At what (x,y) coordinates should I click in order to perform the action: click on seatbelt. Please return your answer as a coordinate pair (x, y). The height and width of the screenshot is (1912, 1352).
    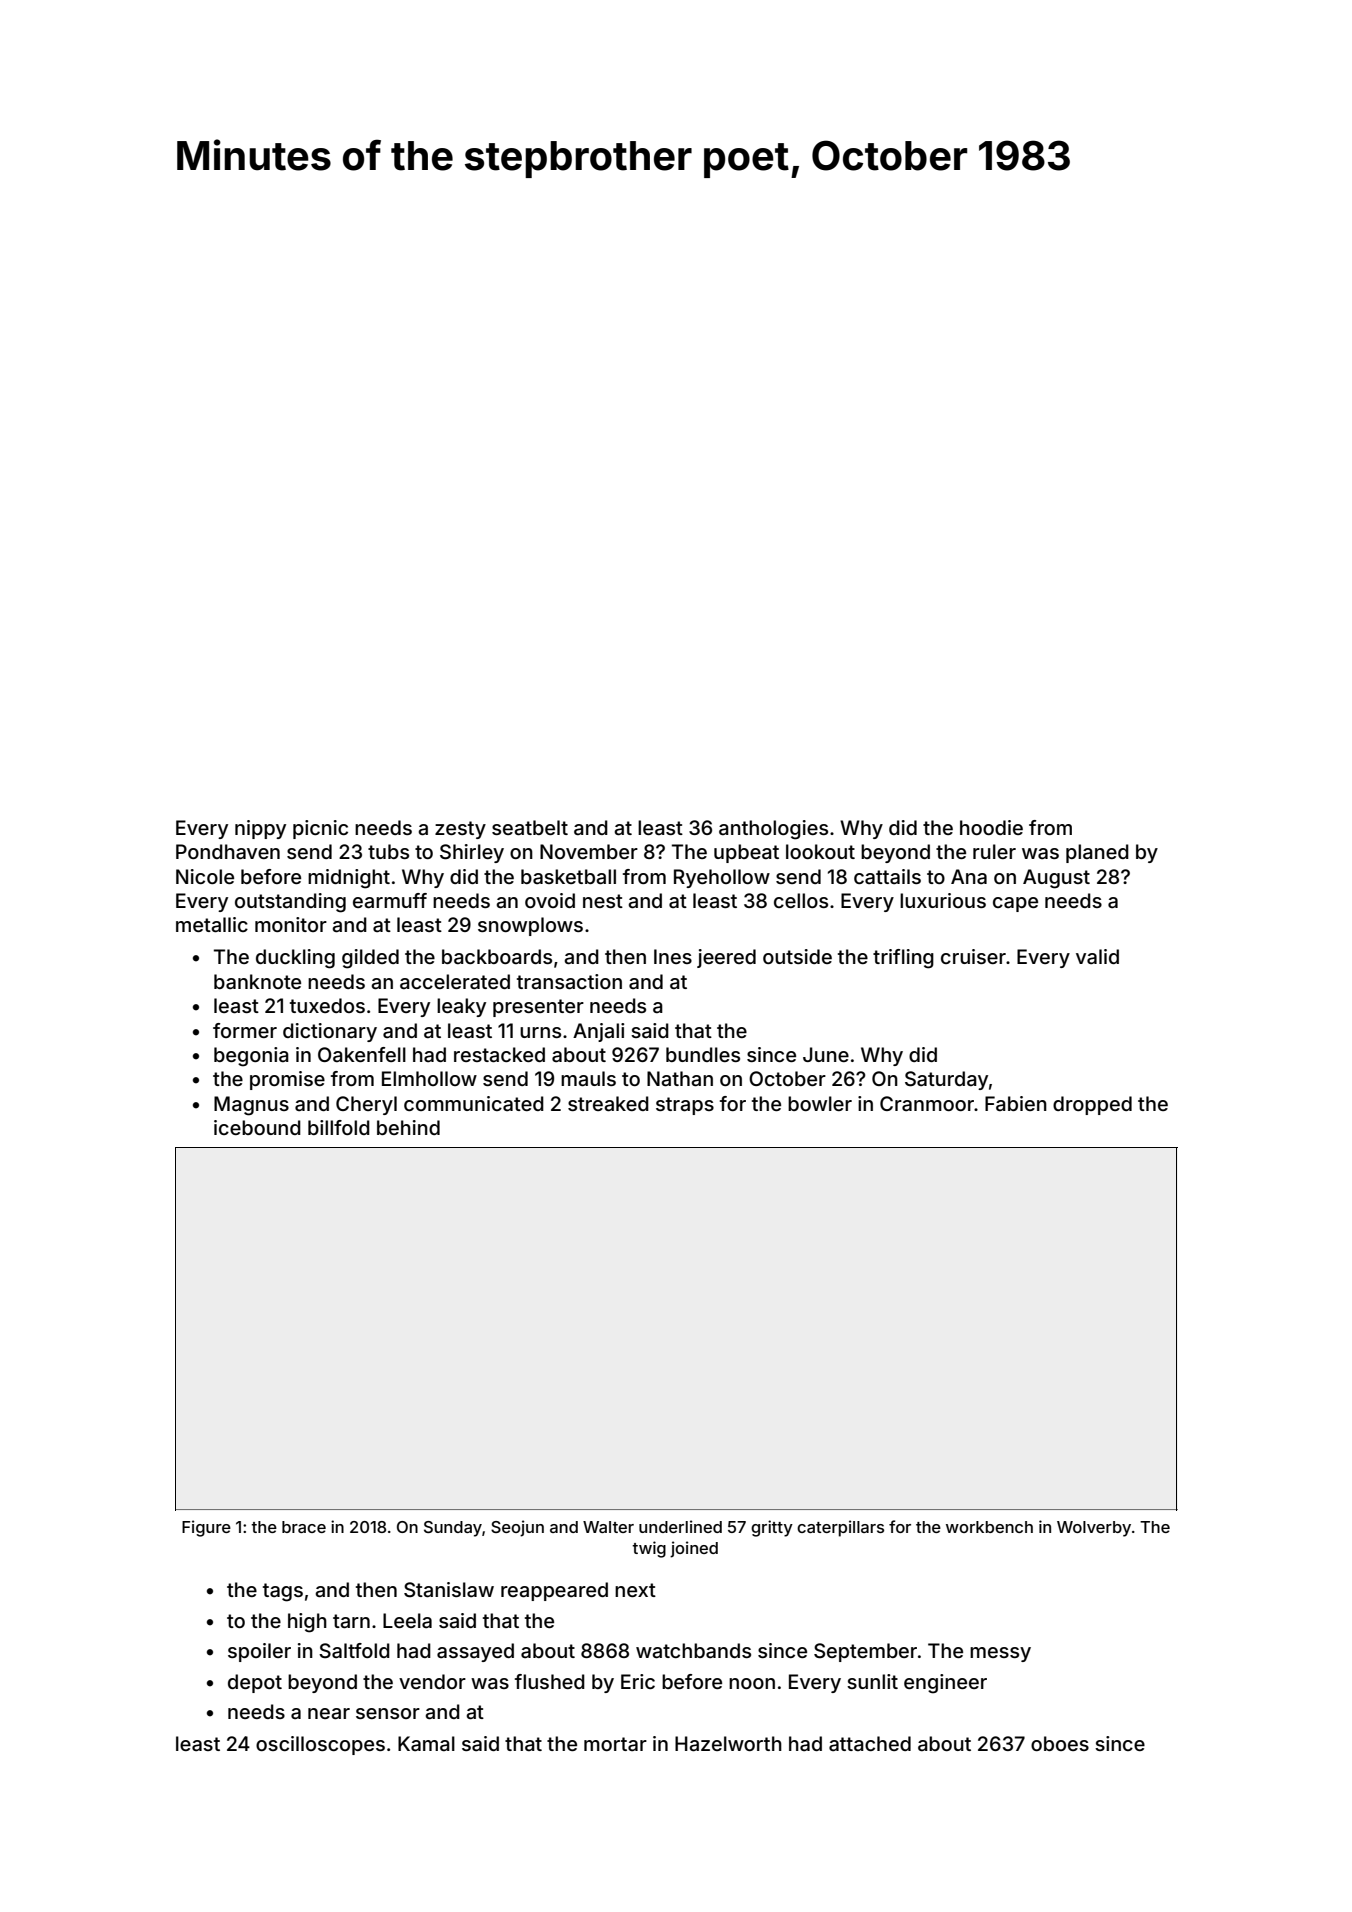
    Looking at the image, I should click on (530, 828).
